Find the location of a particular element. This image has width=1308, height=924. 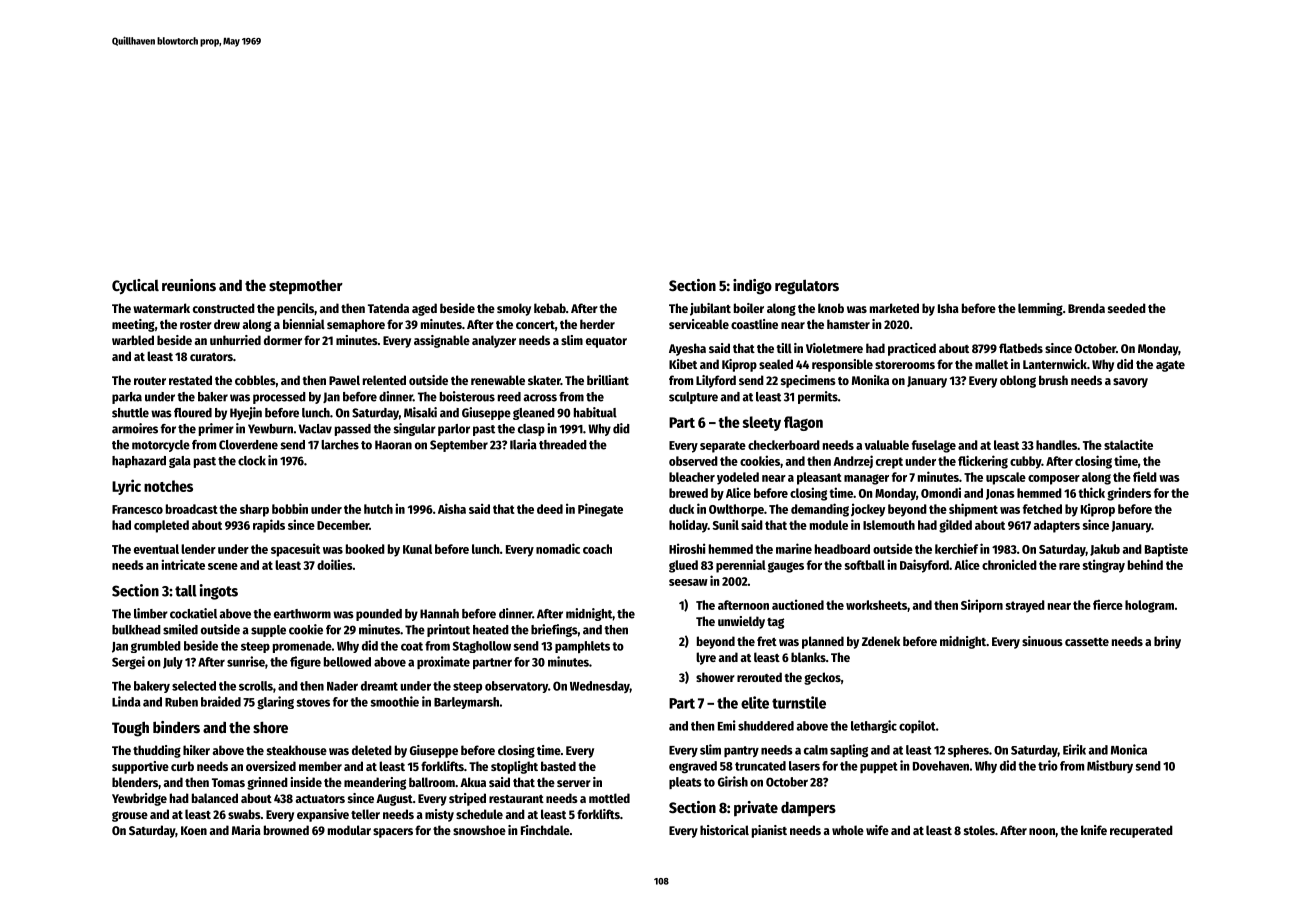

indigo is located at coordinates (752, 287).
